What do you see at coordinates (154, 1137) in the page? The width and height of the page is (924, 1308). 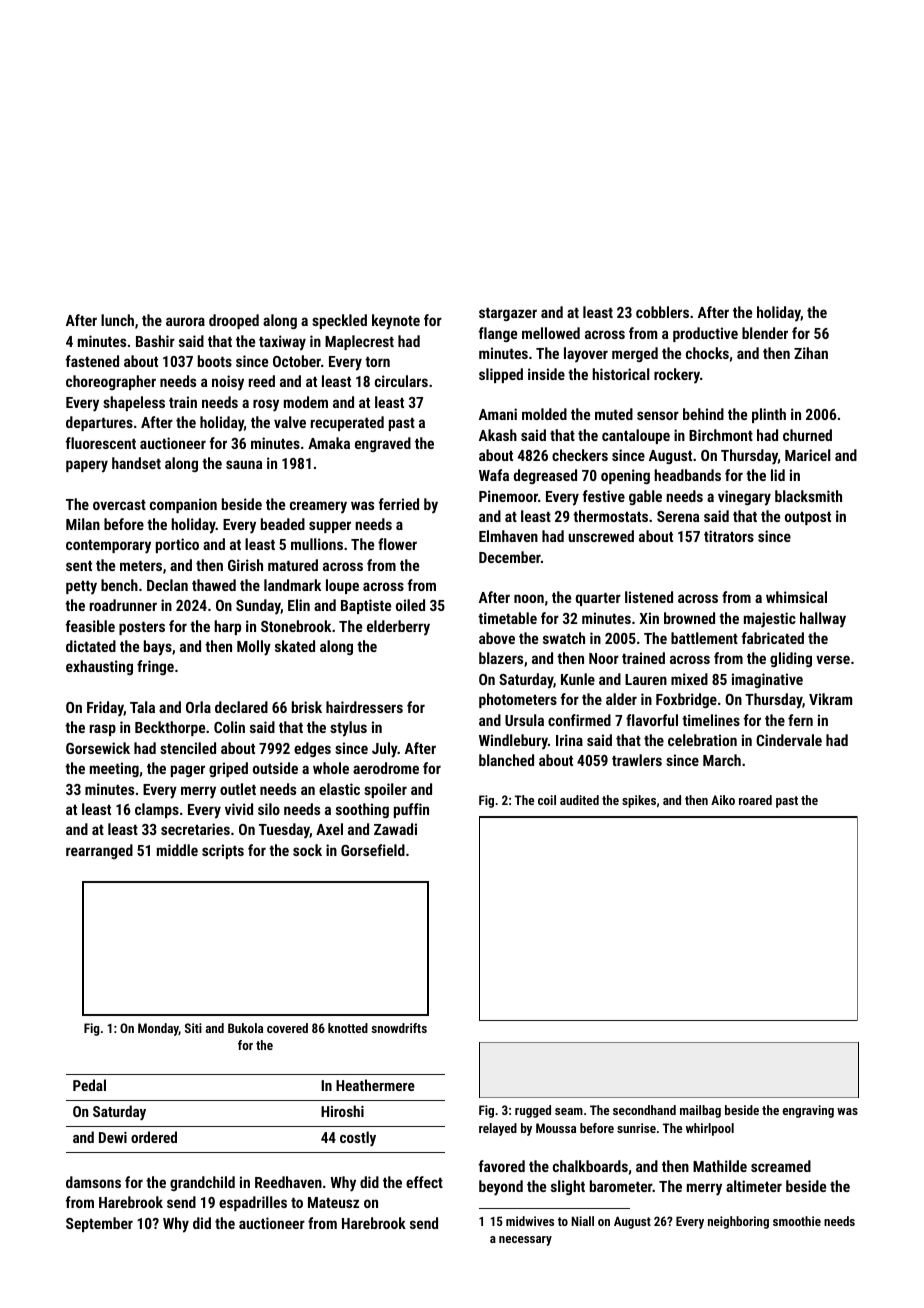 I see `ordered` at bounding box center [154, 1137].
